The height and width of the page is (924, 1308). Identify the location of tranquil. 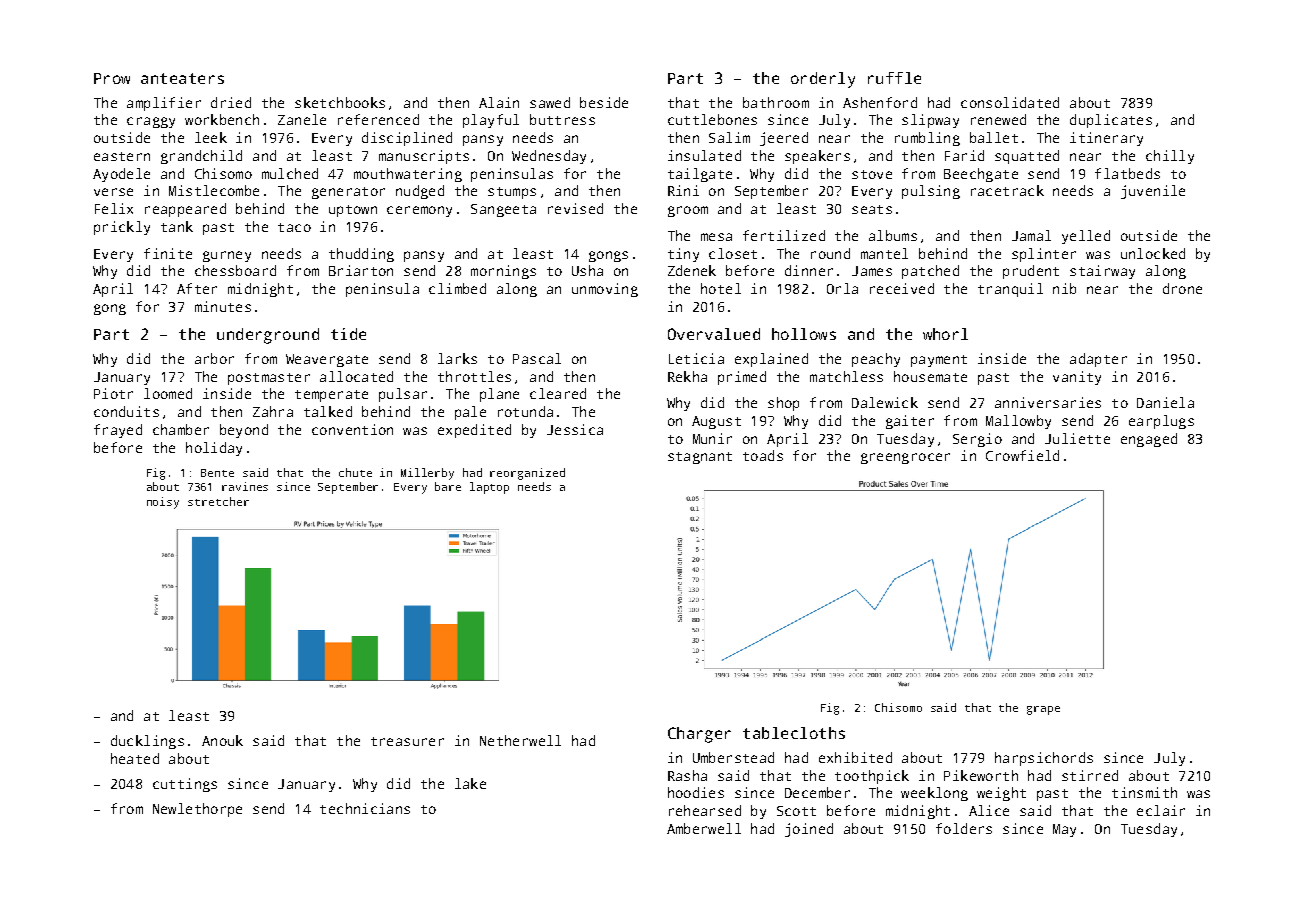
(1010, 290).
